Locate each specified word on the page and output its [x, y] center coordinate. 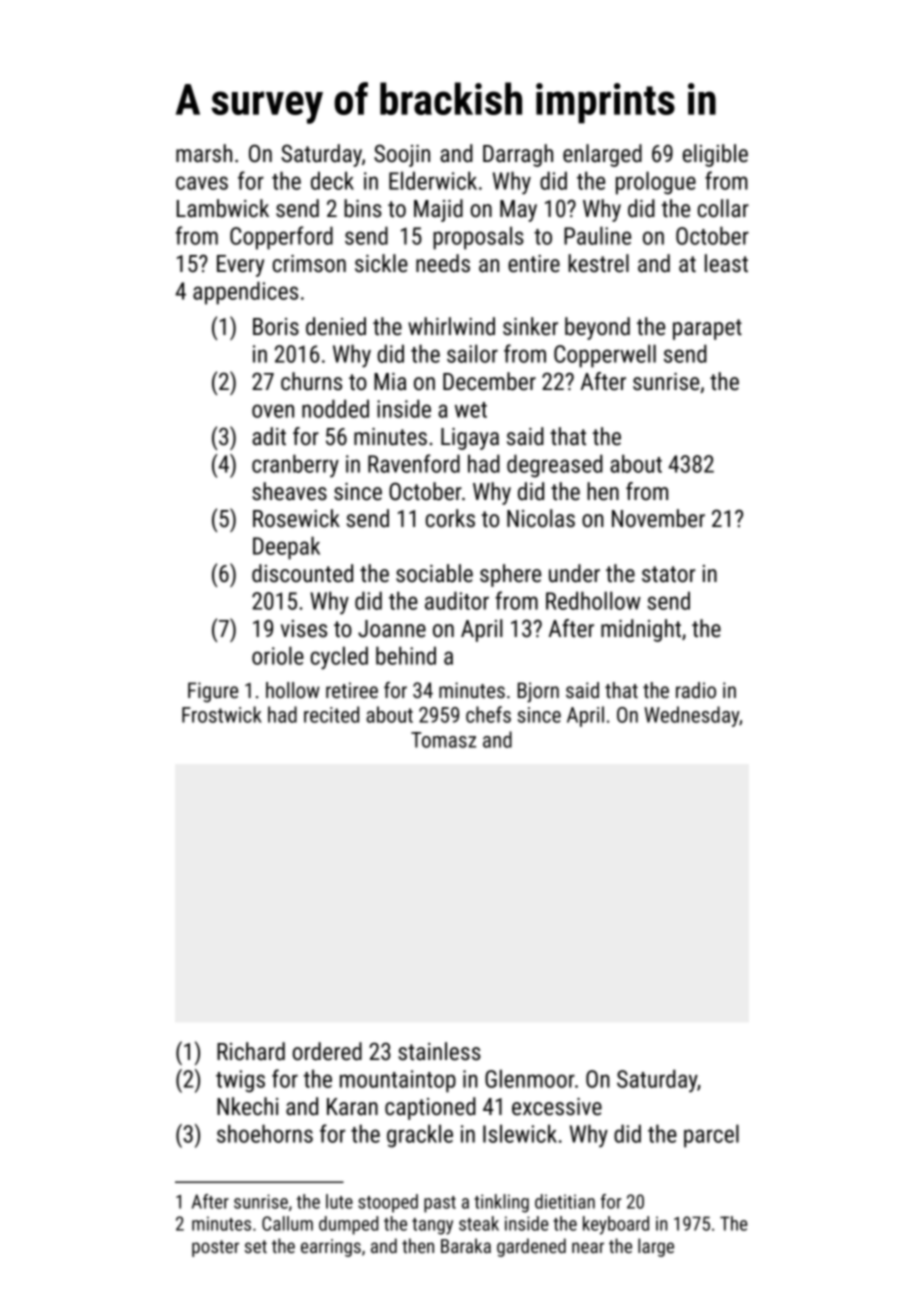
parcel [711, 1136]
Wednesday [691, 716]
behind [406, 655]
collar [723, 208]
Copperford [281, 238]
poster [215, 1248]
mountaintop [398, 1081]
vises [304, 629]
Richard [251, 1051]
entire [534, 264]
